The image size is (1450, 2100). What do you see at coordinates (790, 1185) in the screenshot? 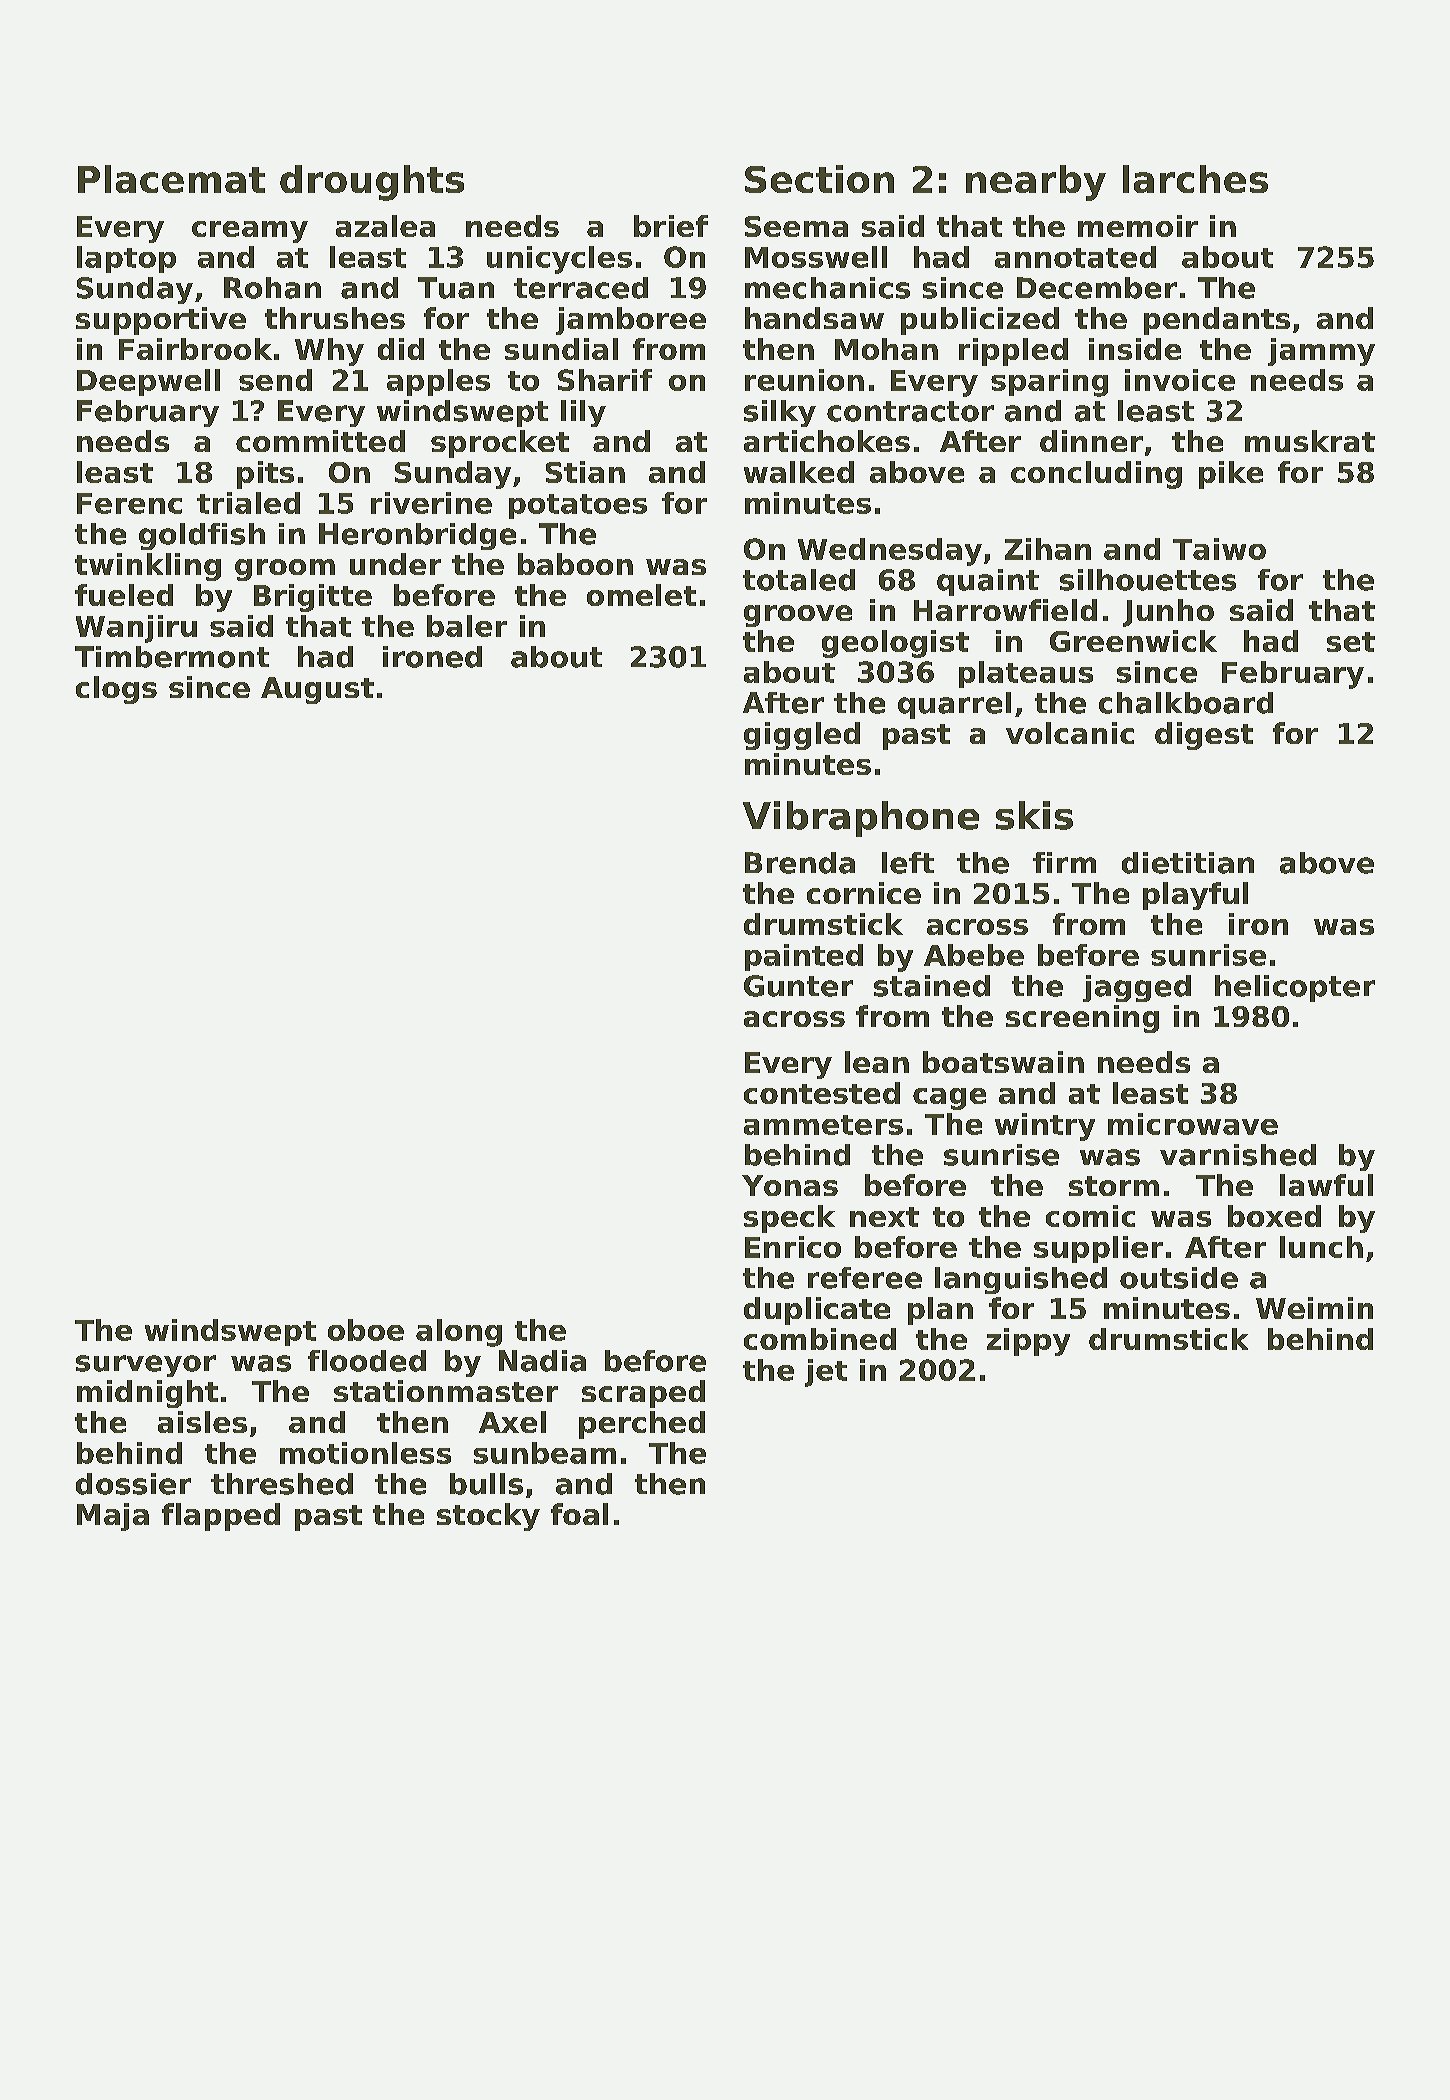
I see `Yonas` at bounding box center [790, 1185].
